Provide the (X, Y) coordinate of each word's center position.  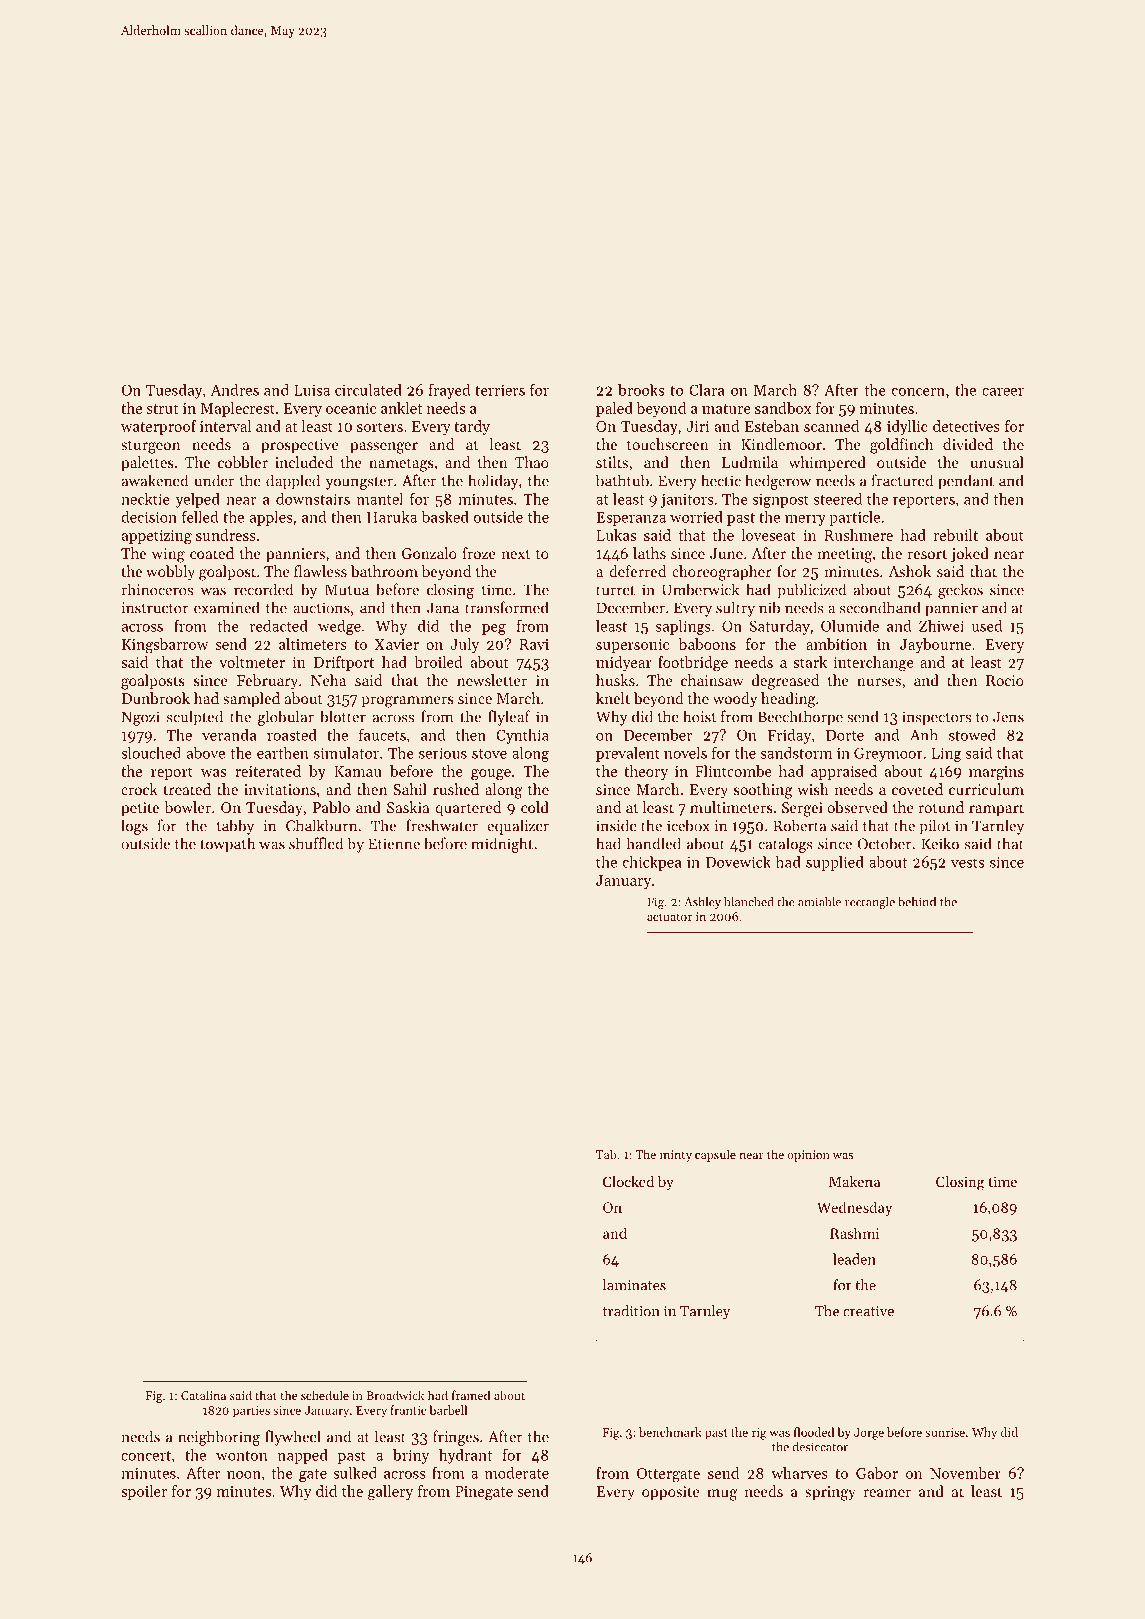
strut (163, 409)
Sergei (802, 809)
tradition (631, 1311)
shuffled (316, 843)
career (1003, 392)
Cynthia (522, 736)
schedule (325, 1395)
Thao (532, 462)
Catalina (203, 1395)
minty (676, 1156)
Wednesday (854, 1208)
